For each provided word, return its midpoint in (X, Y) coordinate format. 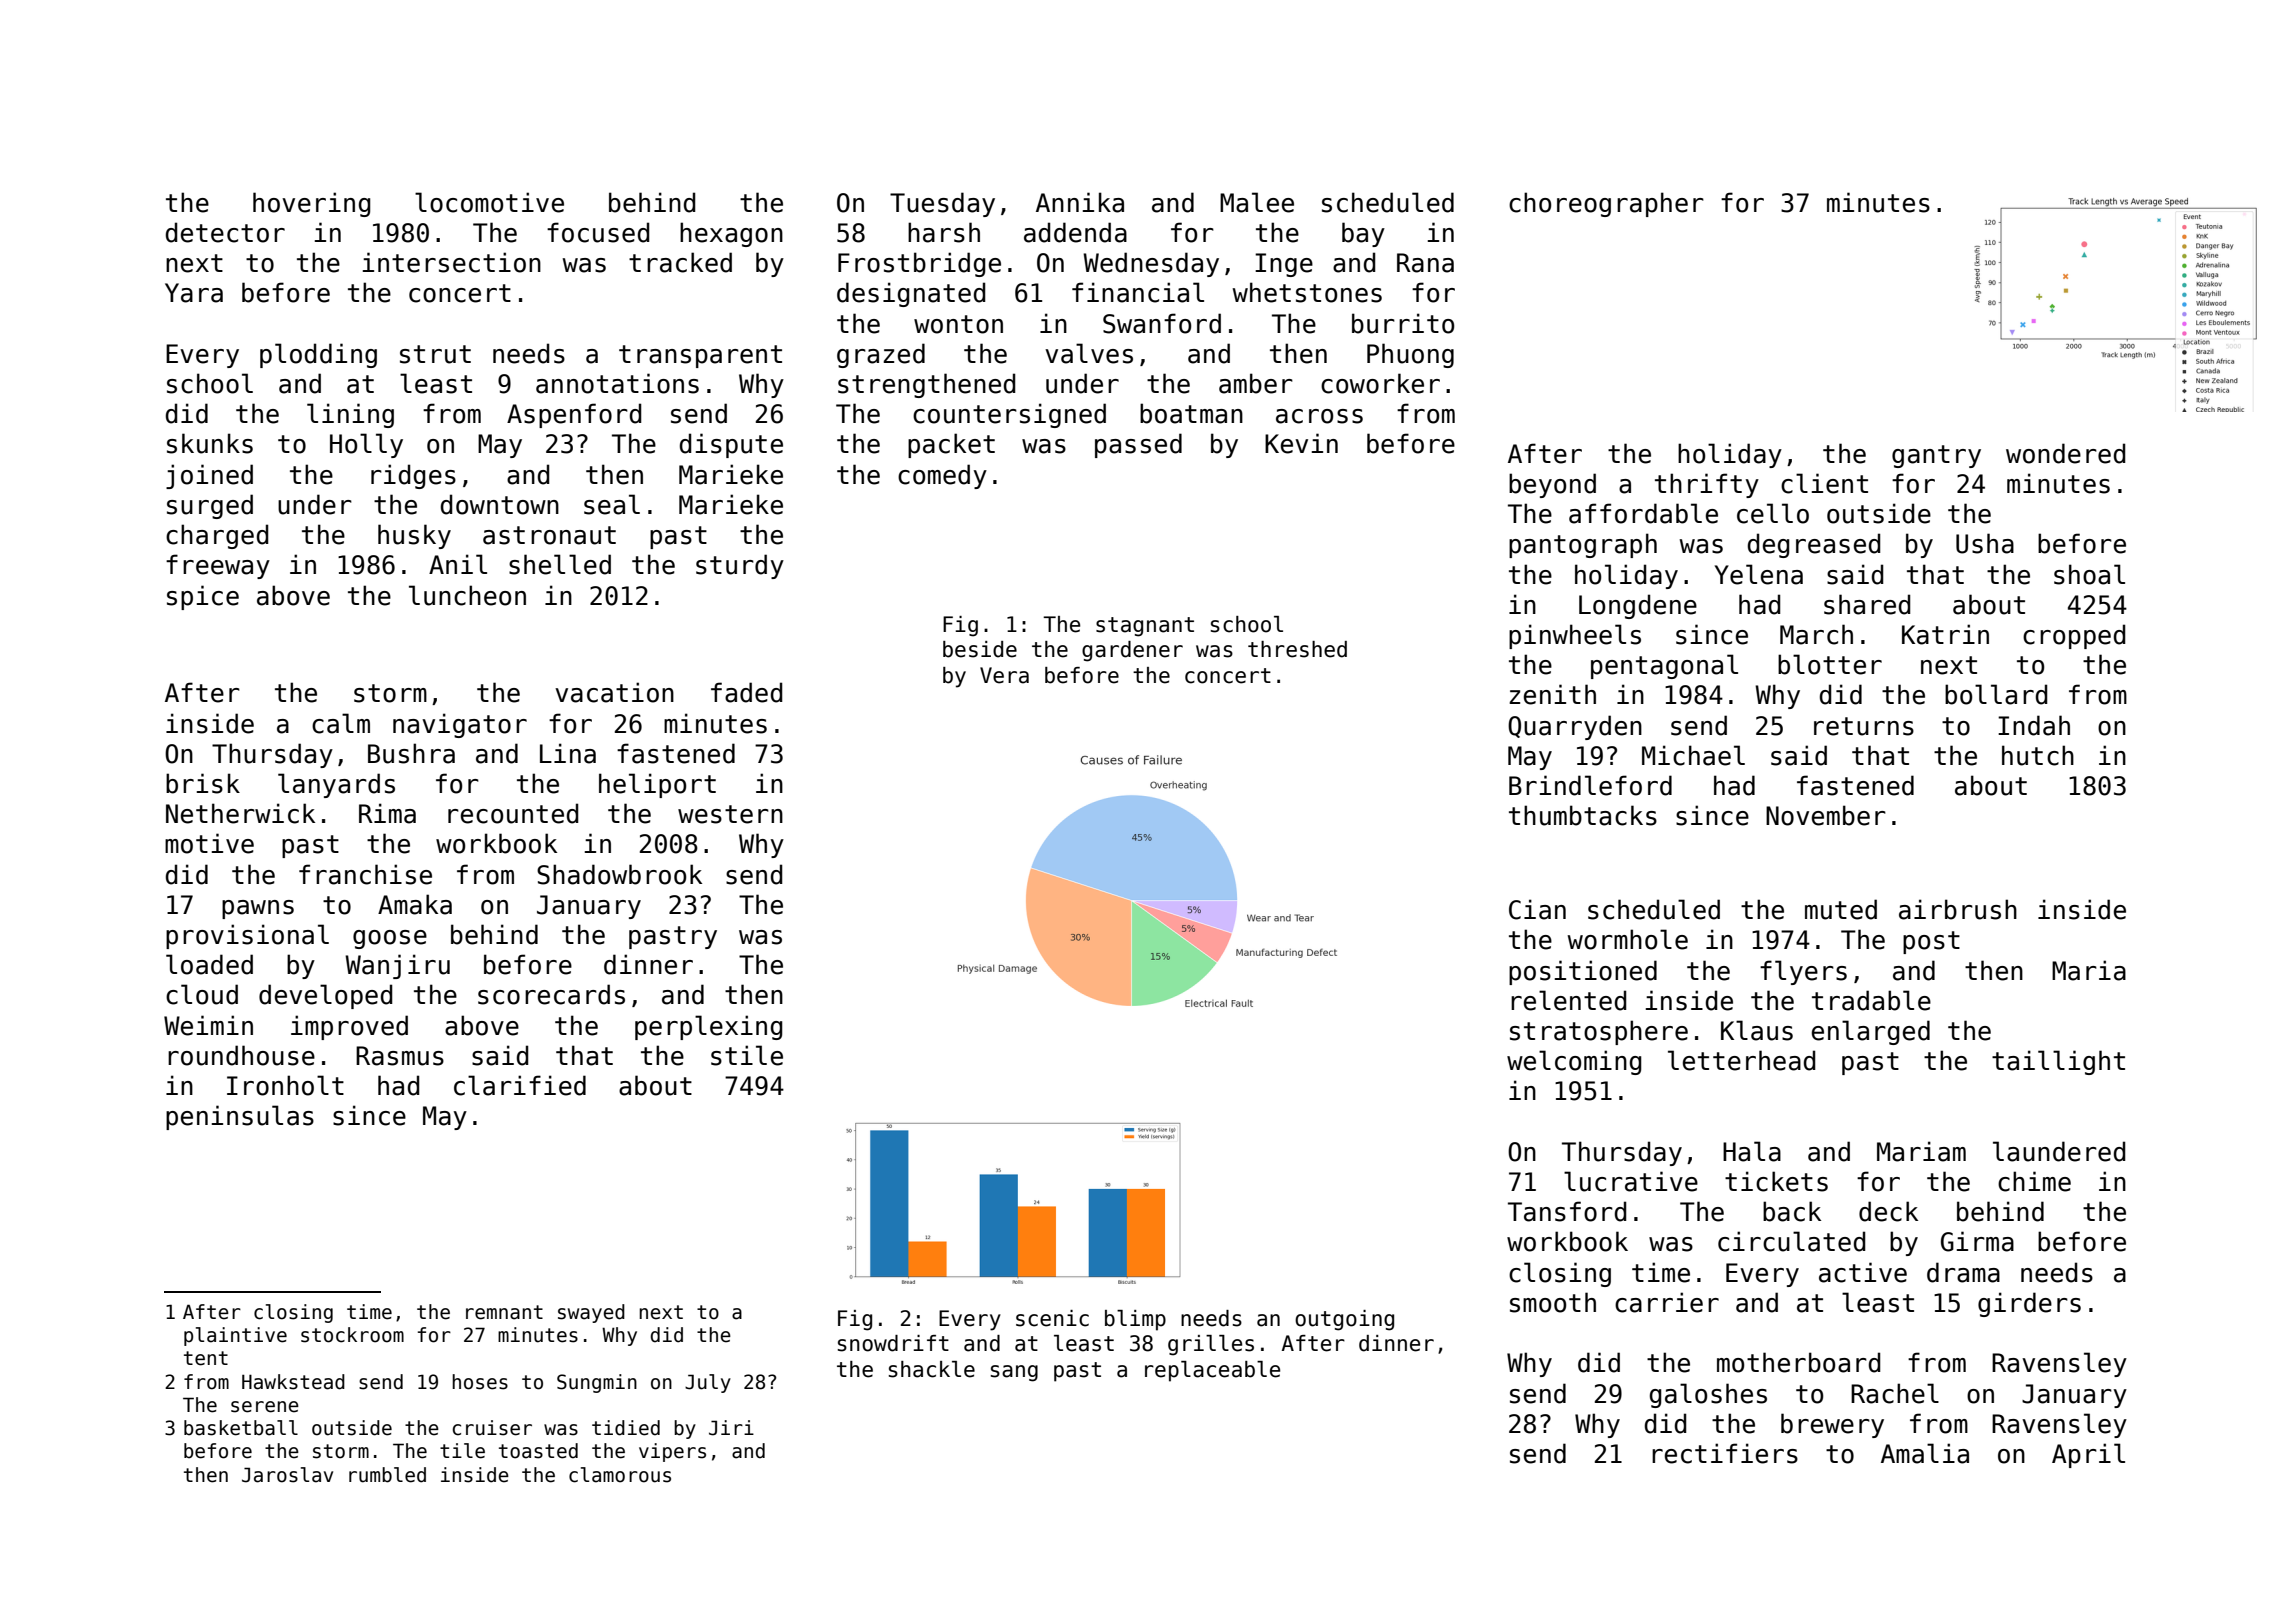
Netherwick (240, 813)
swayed (591, 1313)
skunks (210, 443)
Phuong (1410, 355)
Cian (1537, 909)
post (1931, 942)
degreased (1814, 545)
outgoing (1344, 1320)
